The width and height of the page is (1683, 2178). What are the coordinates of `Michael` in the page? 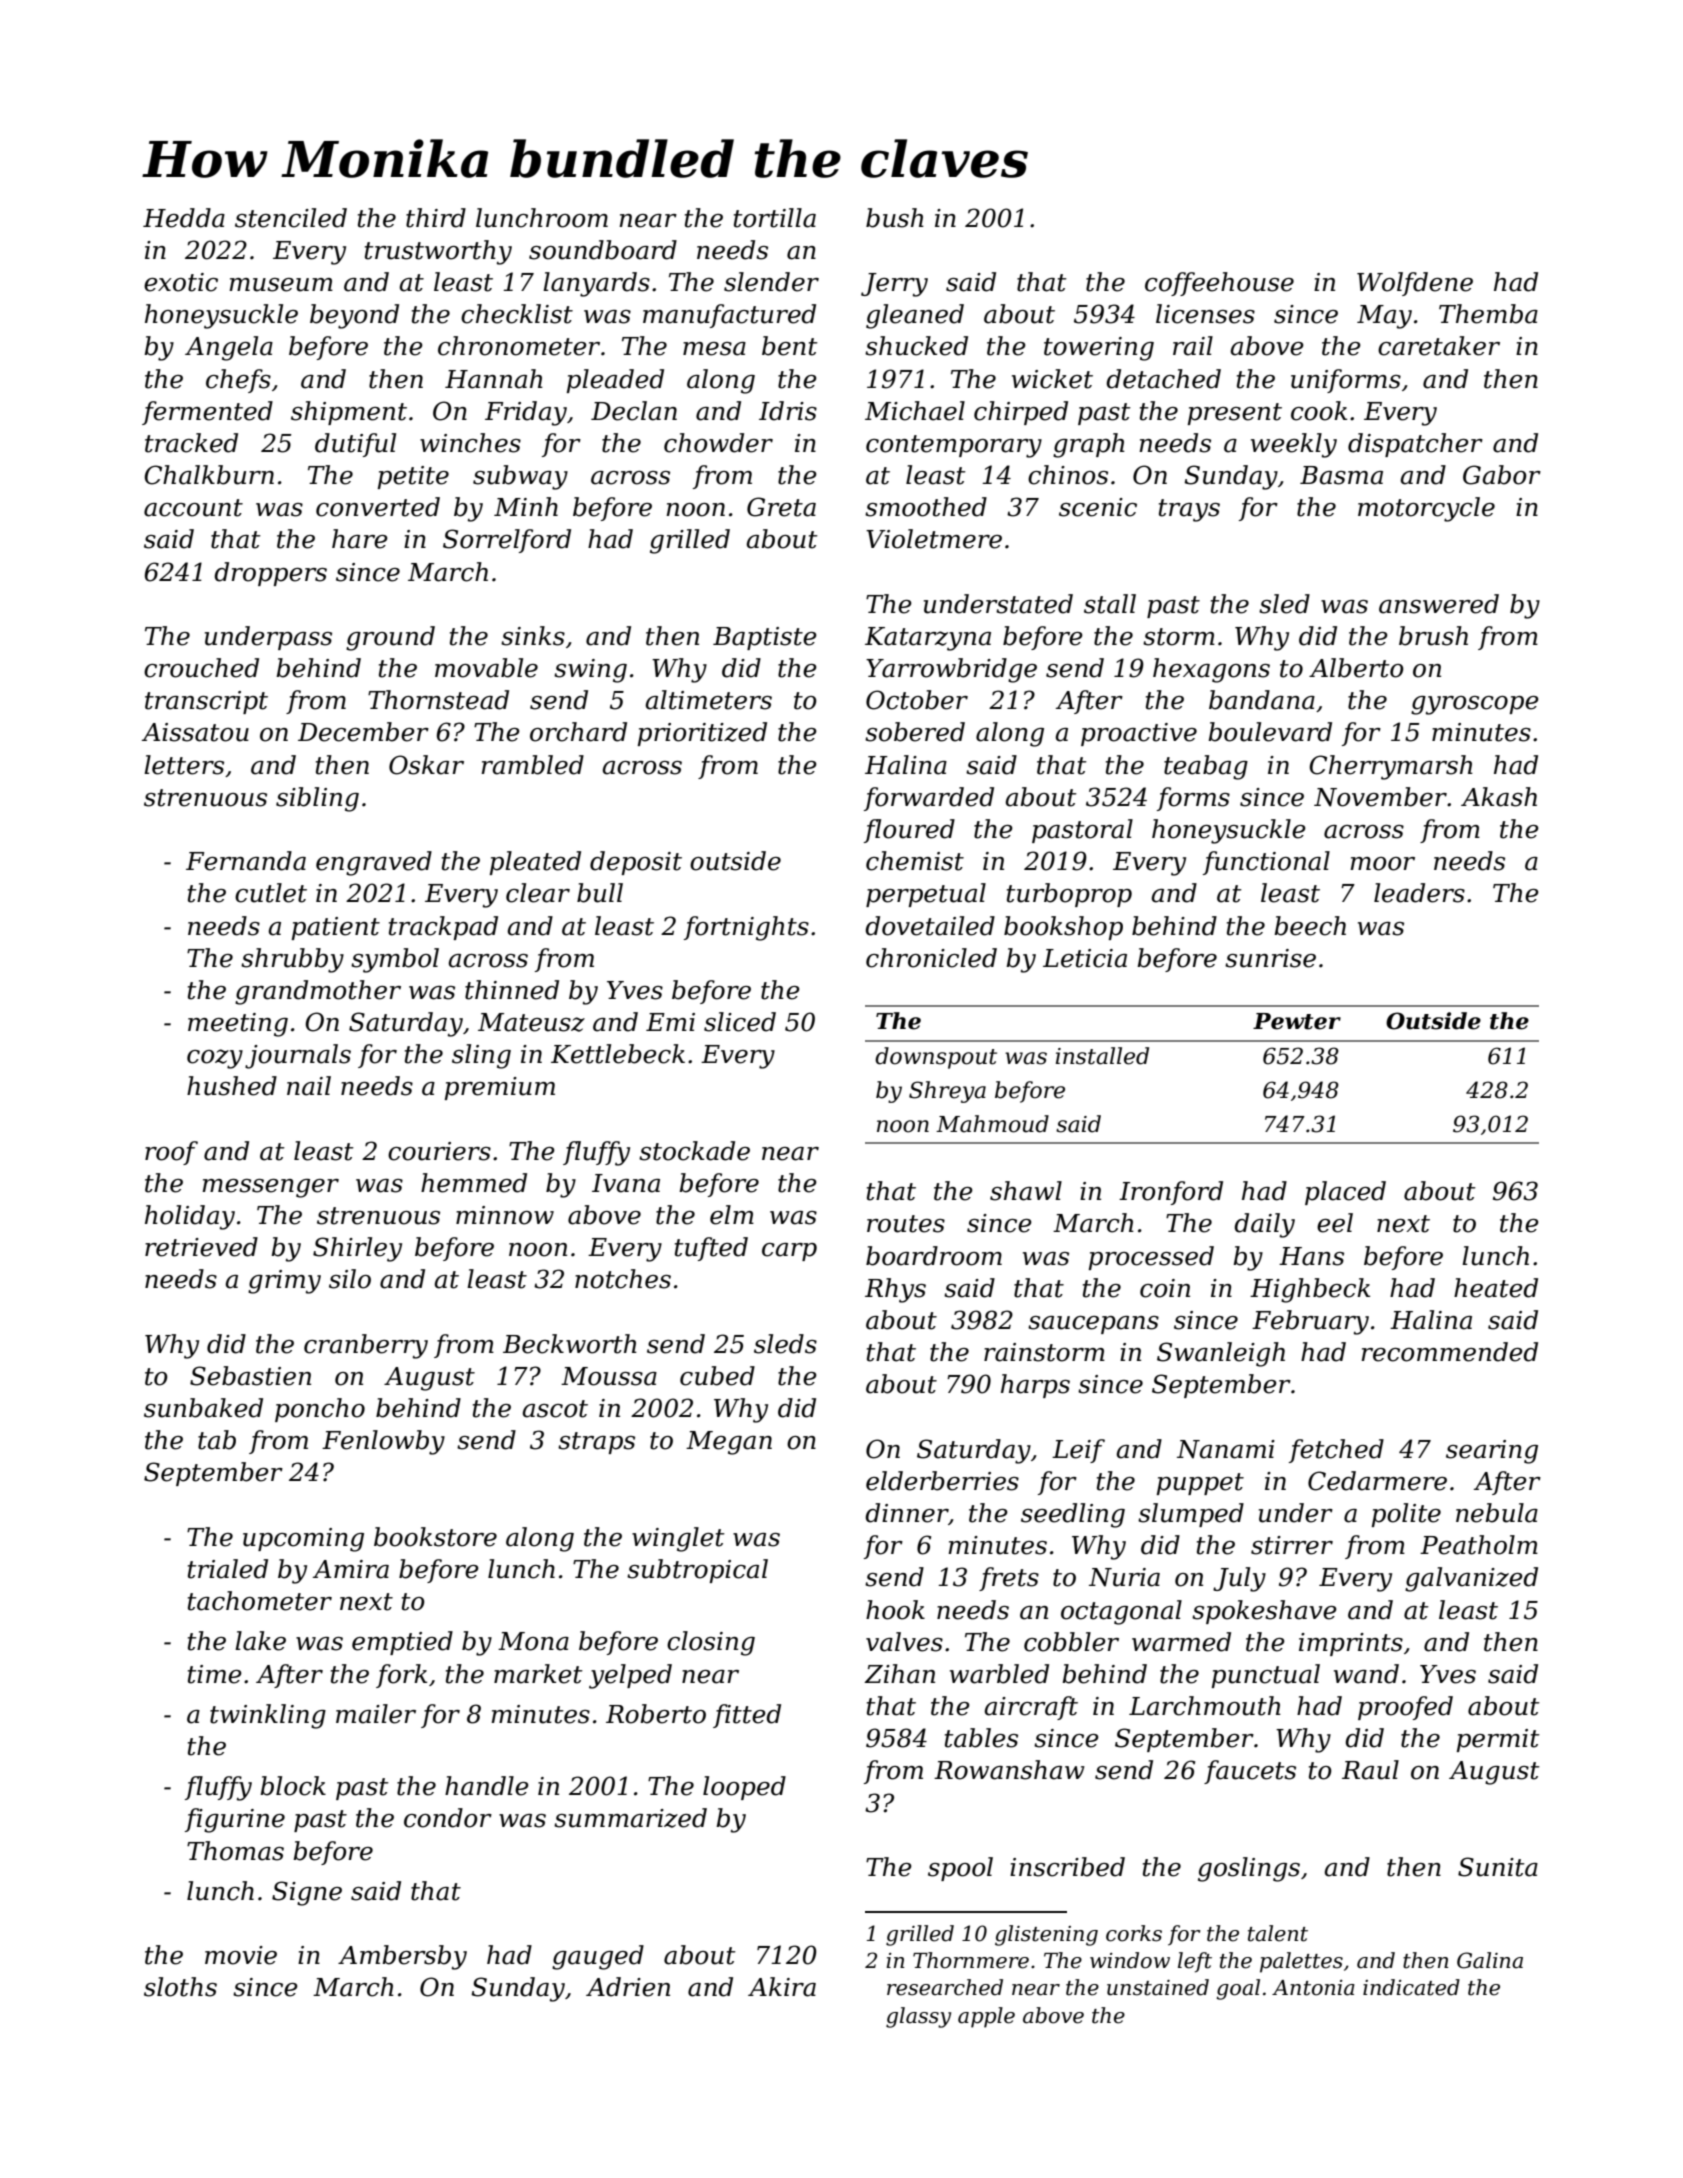 It's located at (915, 411).
